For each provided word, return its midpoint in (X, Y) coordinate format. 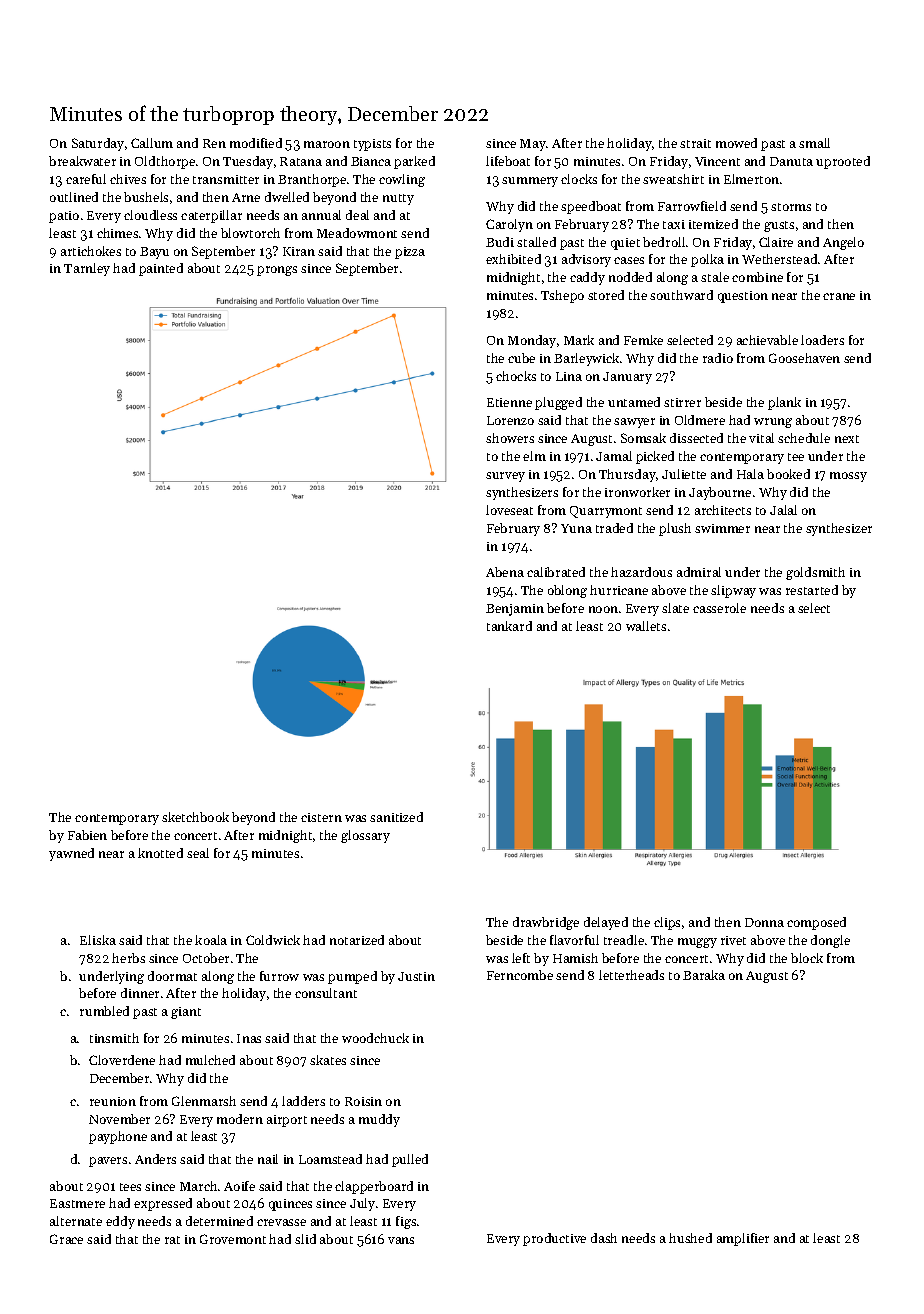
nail (268, 1159)
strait (695, 143)
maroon (327, 144)
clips (667, 923)
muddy (379, 1120)
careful (86, 179)
